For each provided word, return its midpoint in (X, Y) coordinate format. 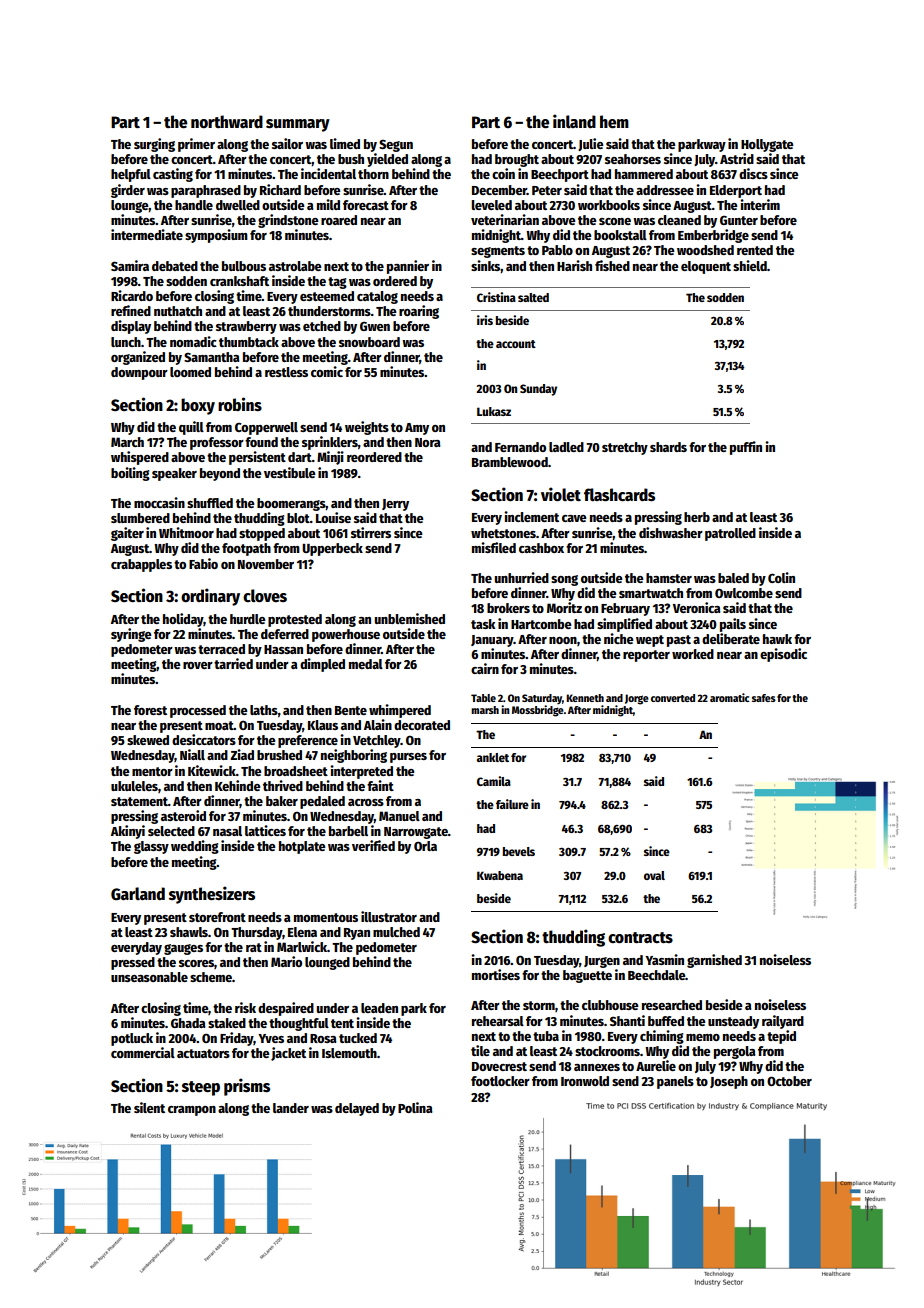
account (516, 344)
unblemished (410, 618)
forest (150, 710)
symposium (216, 236)
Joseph (729, 1082)
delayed (357, 1109)
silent (149, 1107)
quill (191, 428)
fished (612, 265)
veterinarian (505, 219)
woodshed (705, 250)
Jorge (637, 699)
